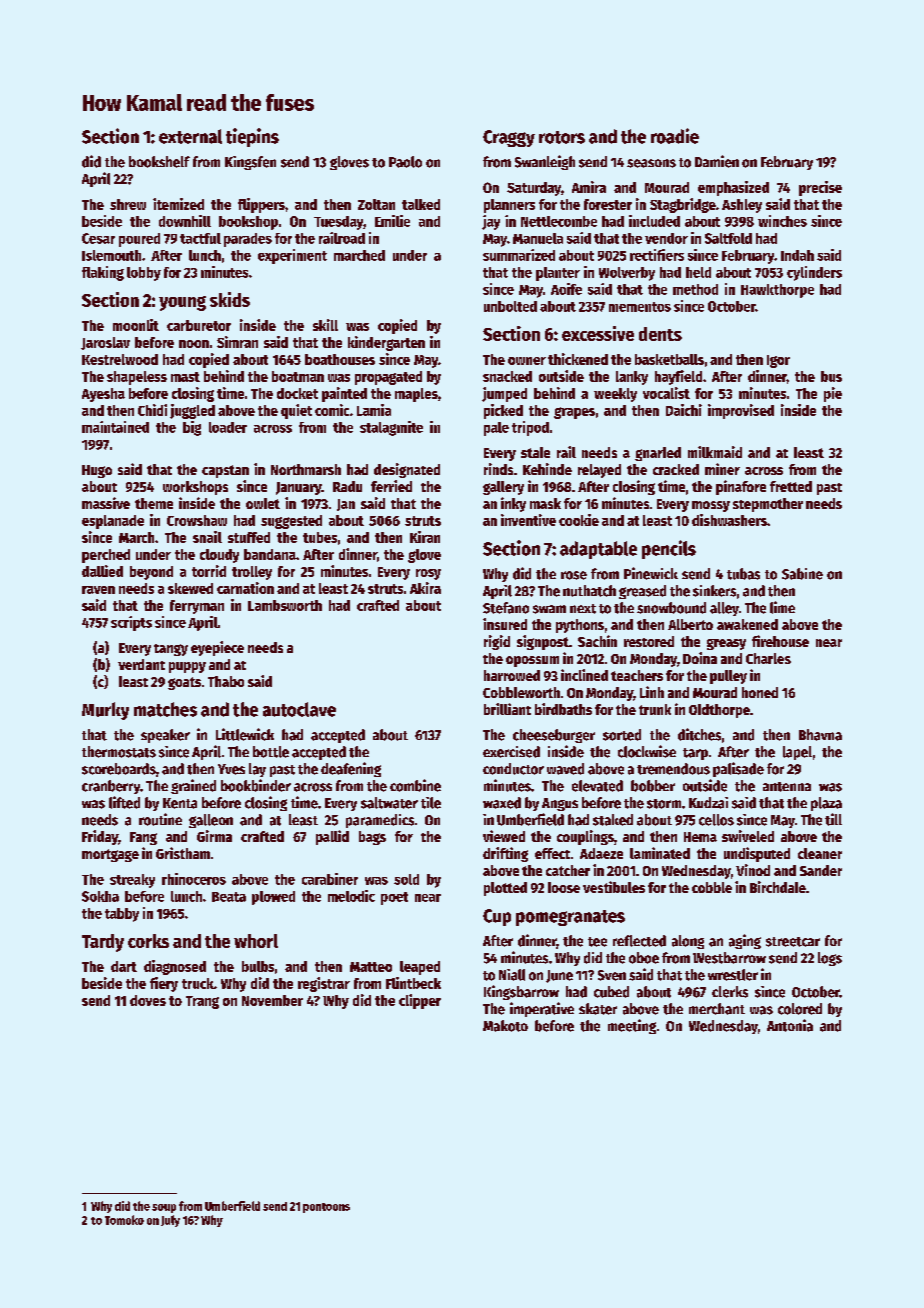 The image size is (924, 1308). What do you see at coordinates (833, 819) in the page?
I see `till` at bounding box center [833, 819].
